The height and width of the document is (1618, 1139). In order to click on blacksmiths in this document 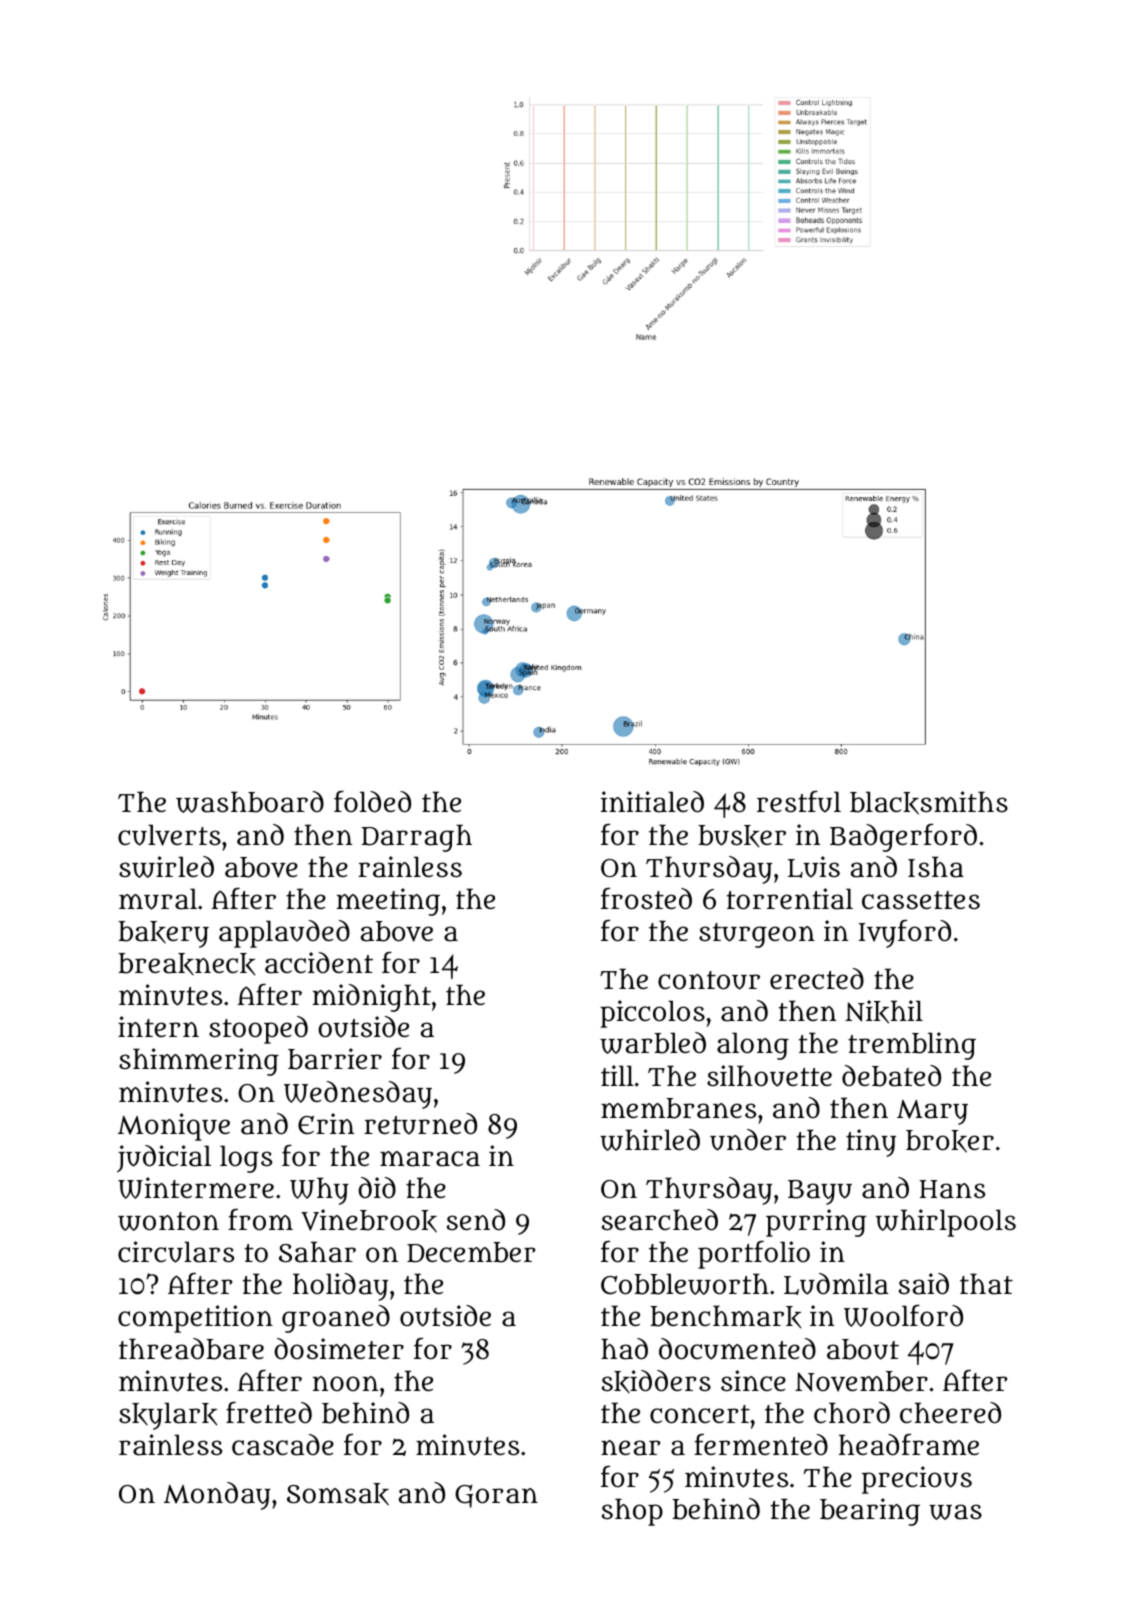, I will do `click(929, 803)`.
